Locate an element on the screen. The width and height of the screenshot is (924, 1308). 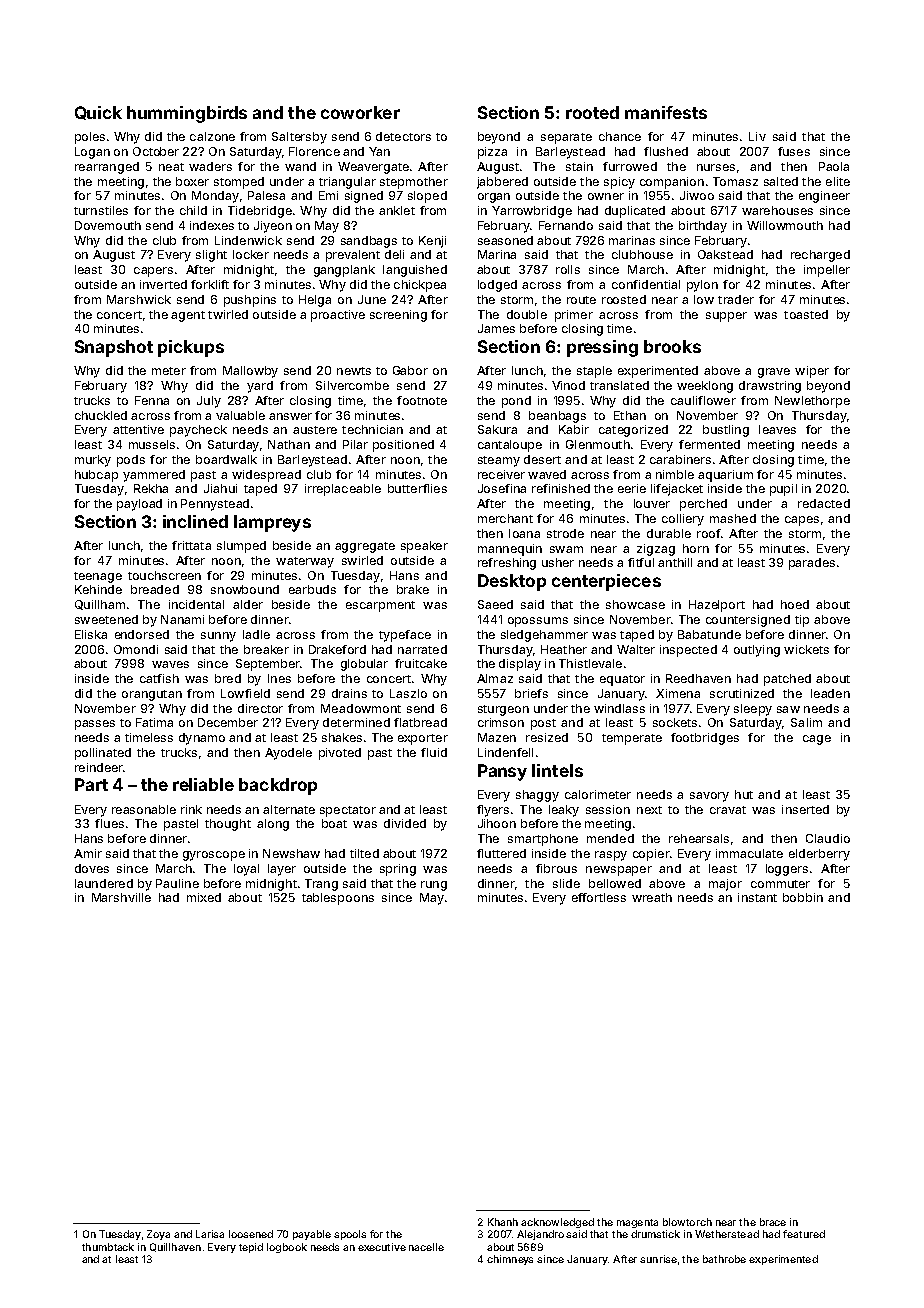
newts is located at coordinates (354, 371).
